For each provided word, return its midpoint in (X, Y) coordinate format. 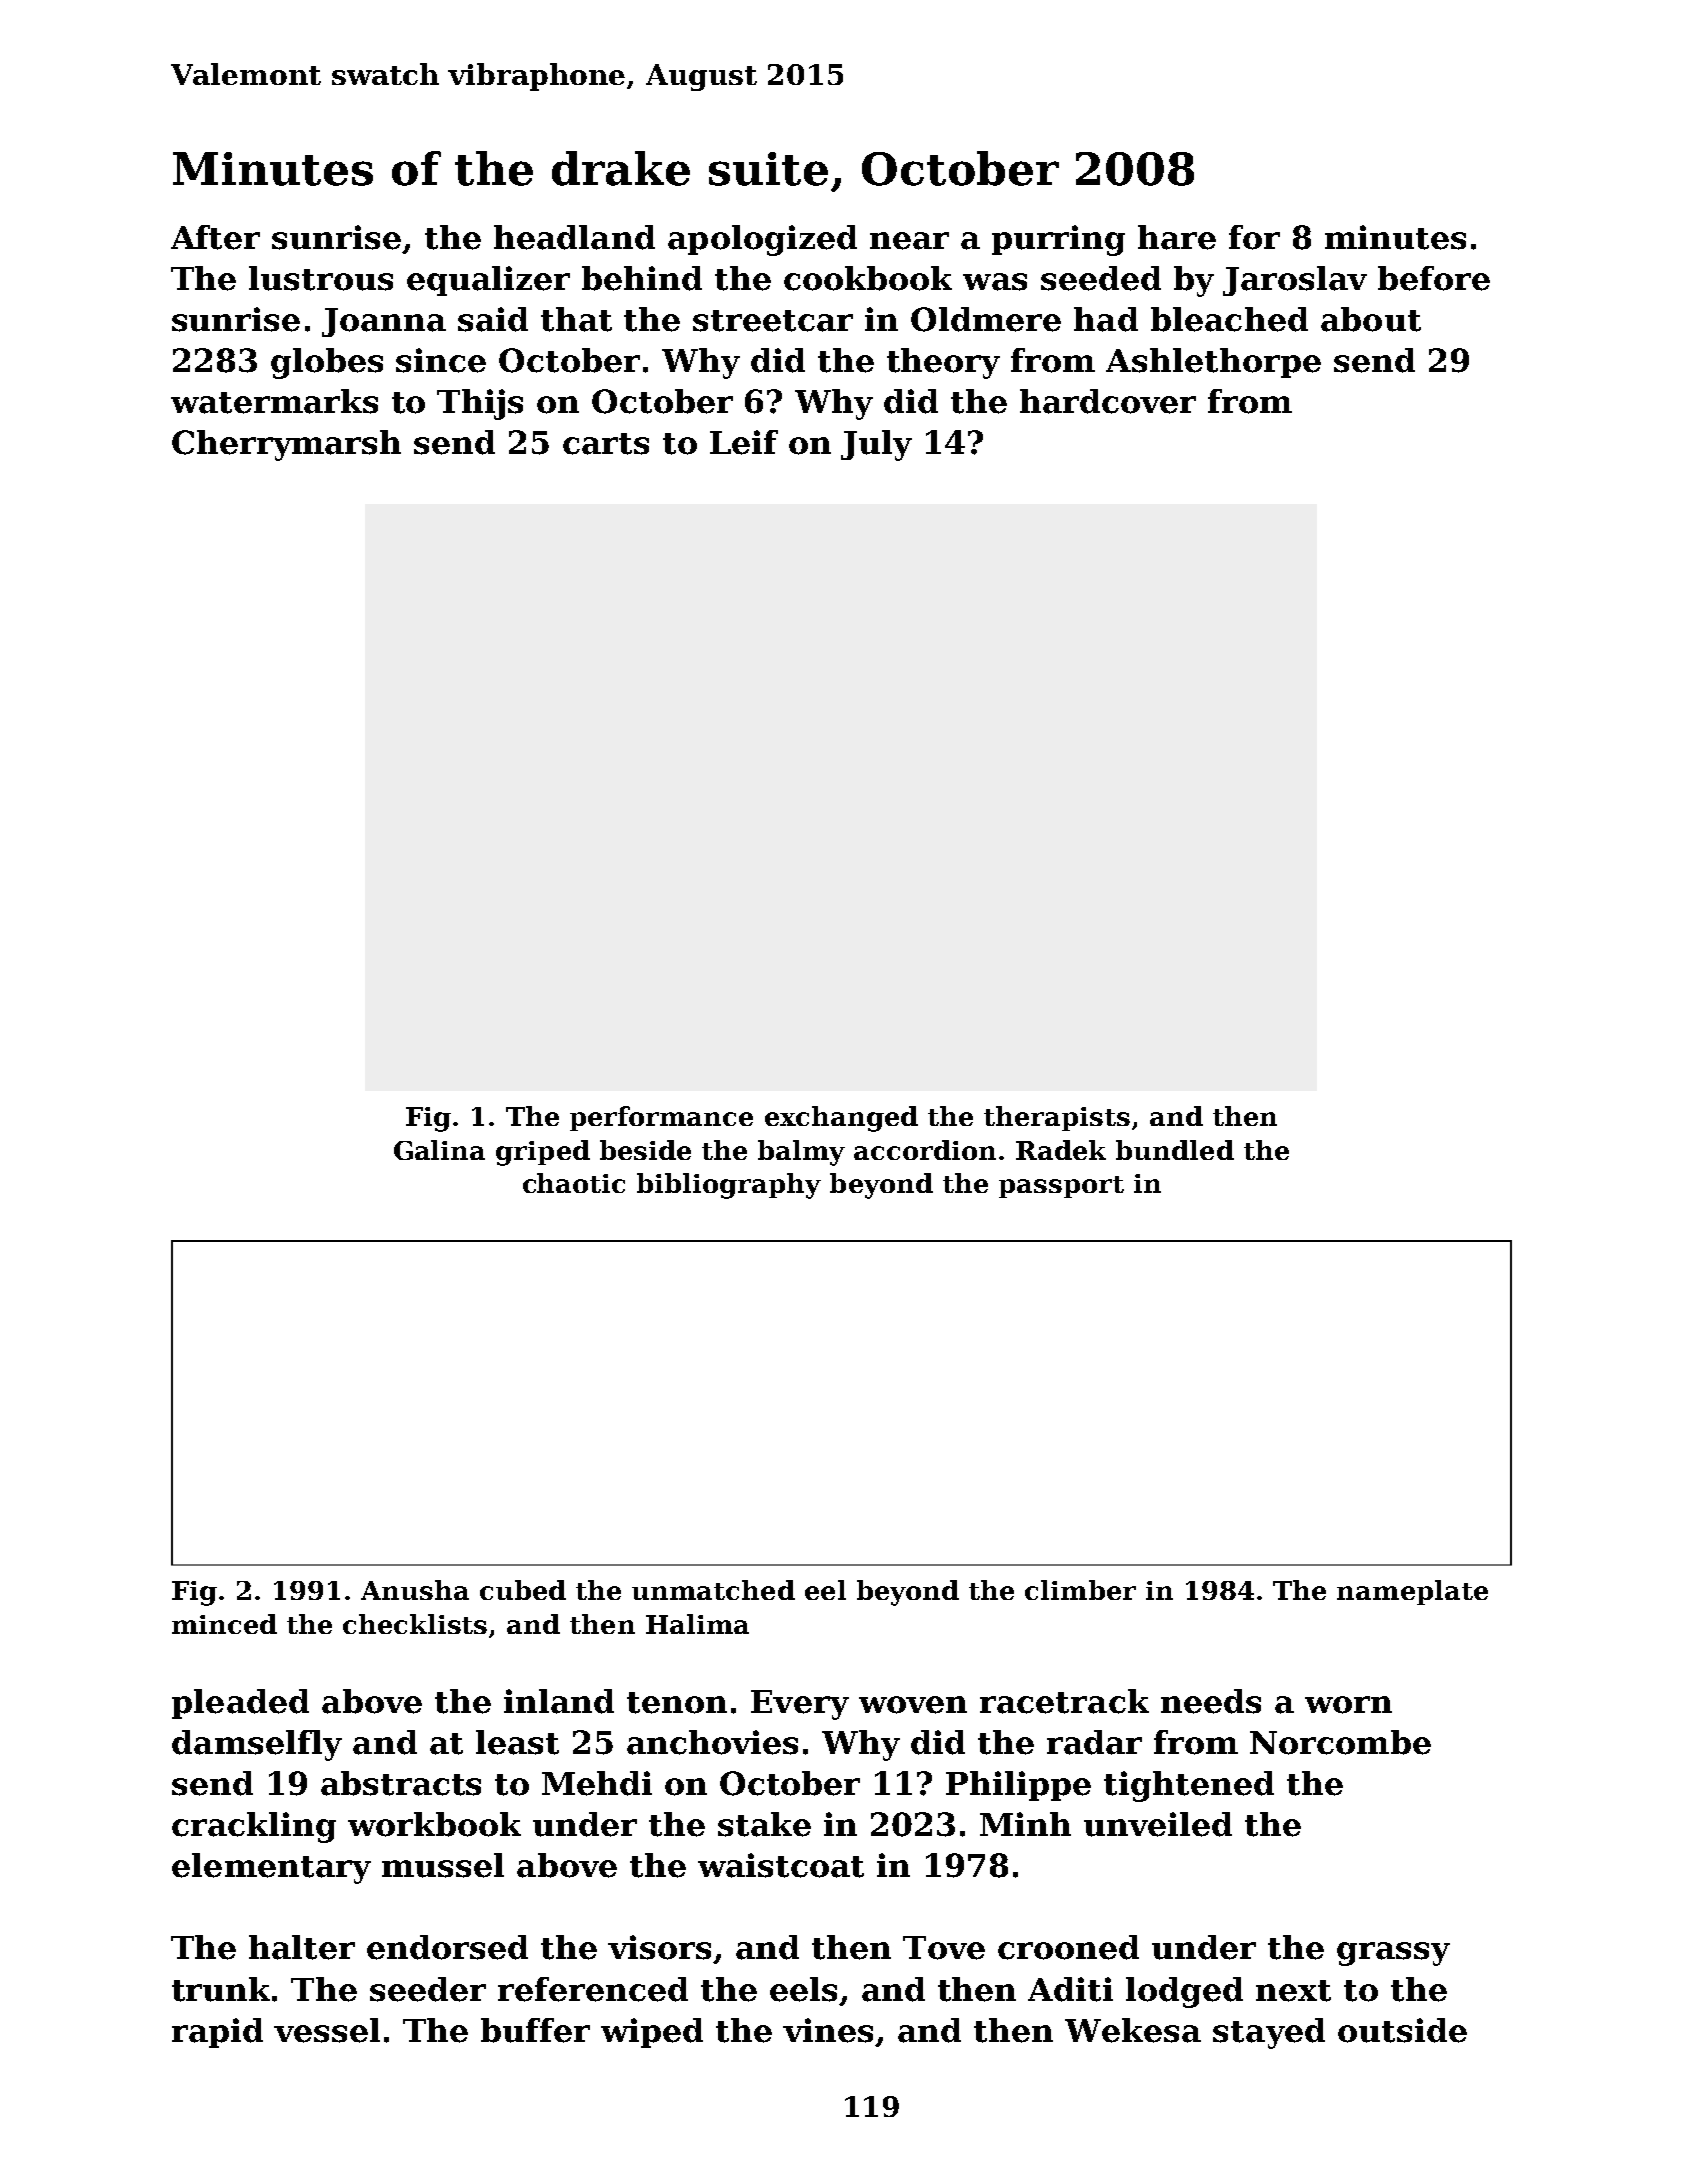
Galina (439, 1150)
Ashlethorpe (1213, 363)
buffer (535, 2030)
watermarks (274, 401)
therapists (1057, 1118)
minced (224, 1624)
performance (661, 1118)
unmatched (713, 1590)
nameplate (1412, 1592)
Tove (944, 1948)
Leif (744, 442)
